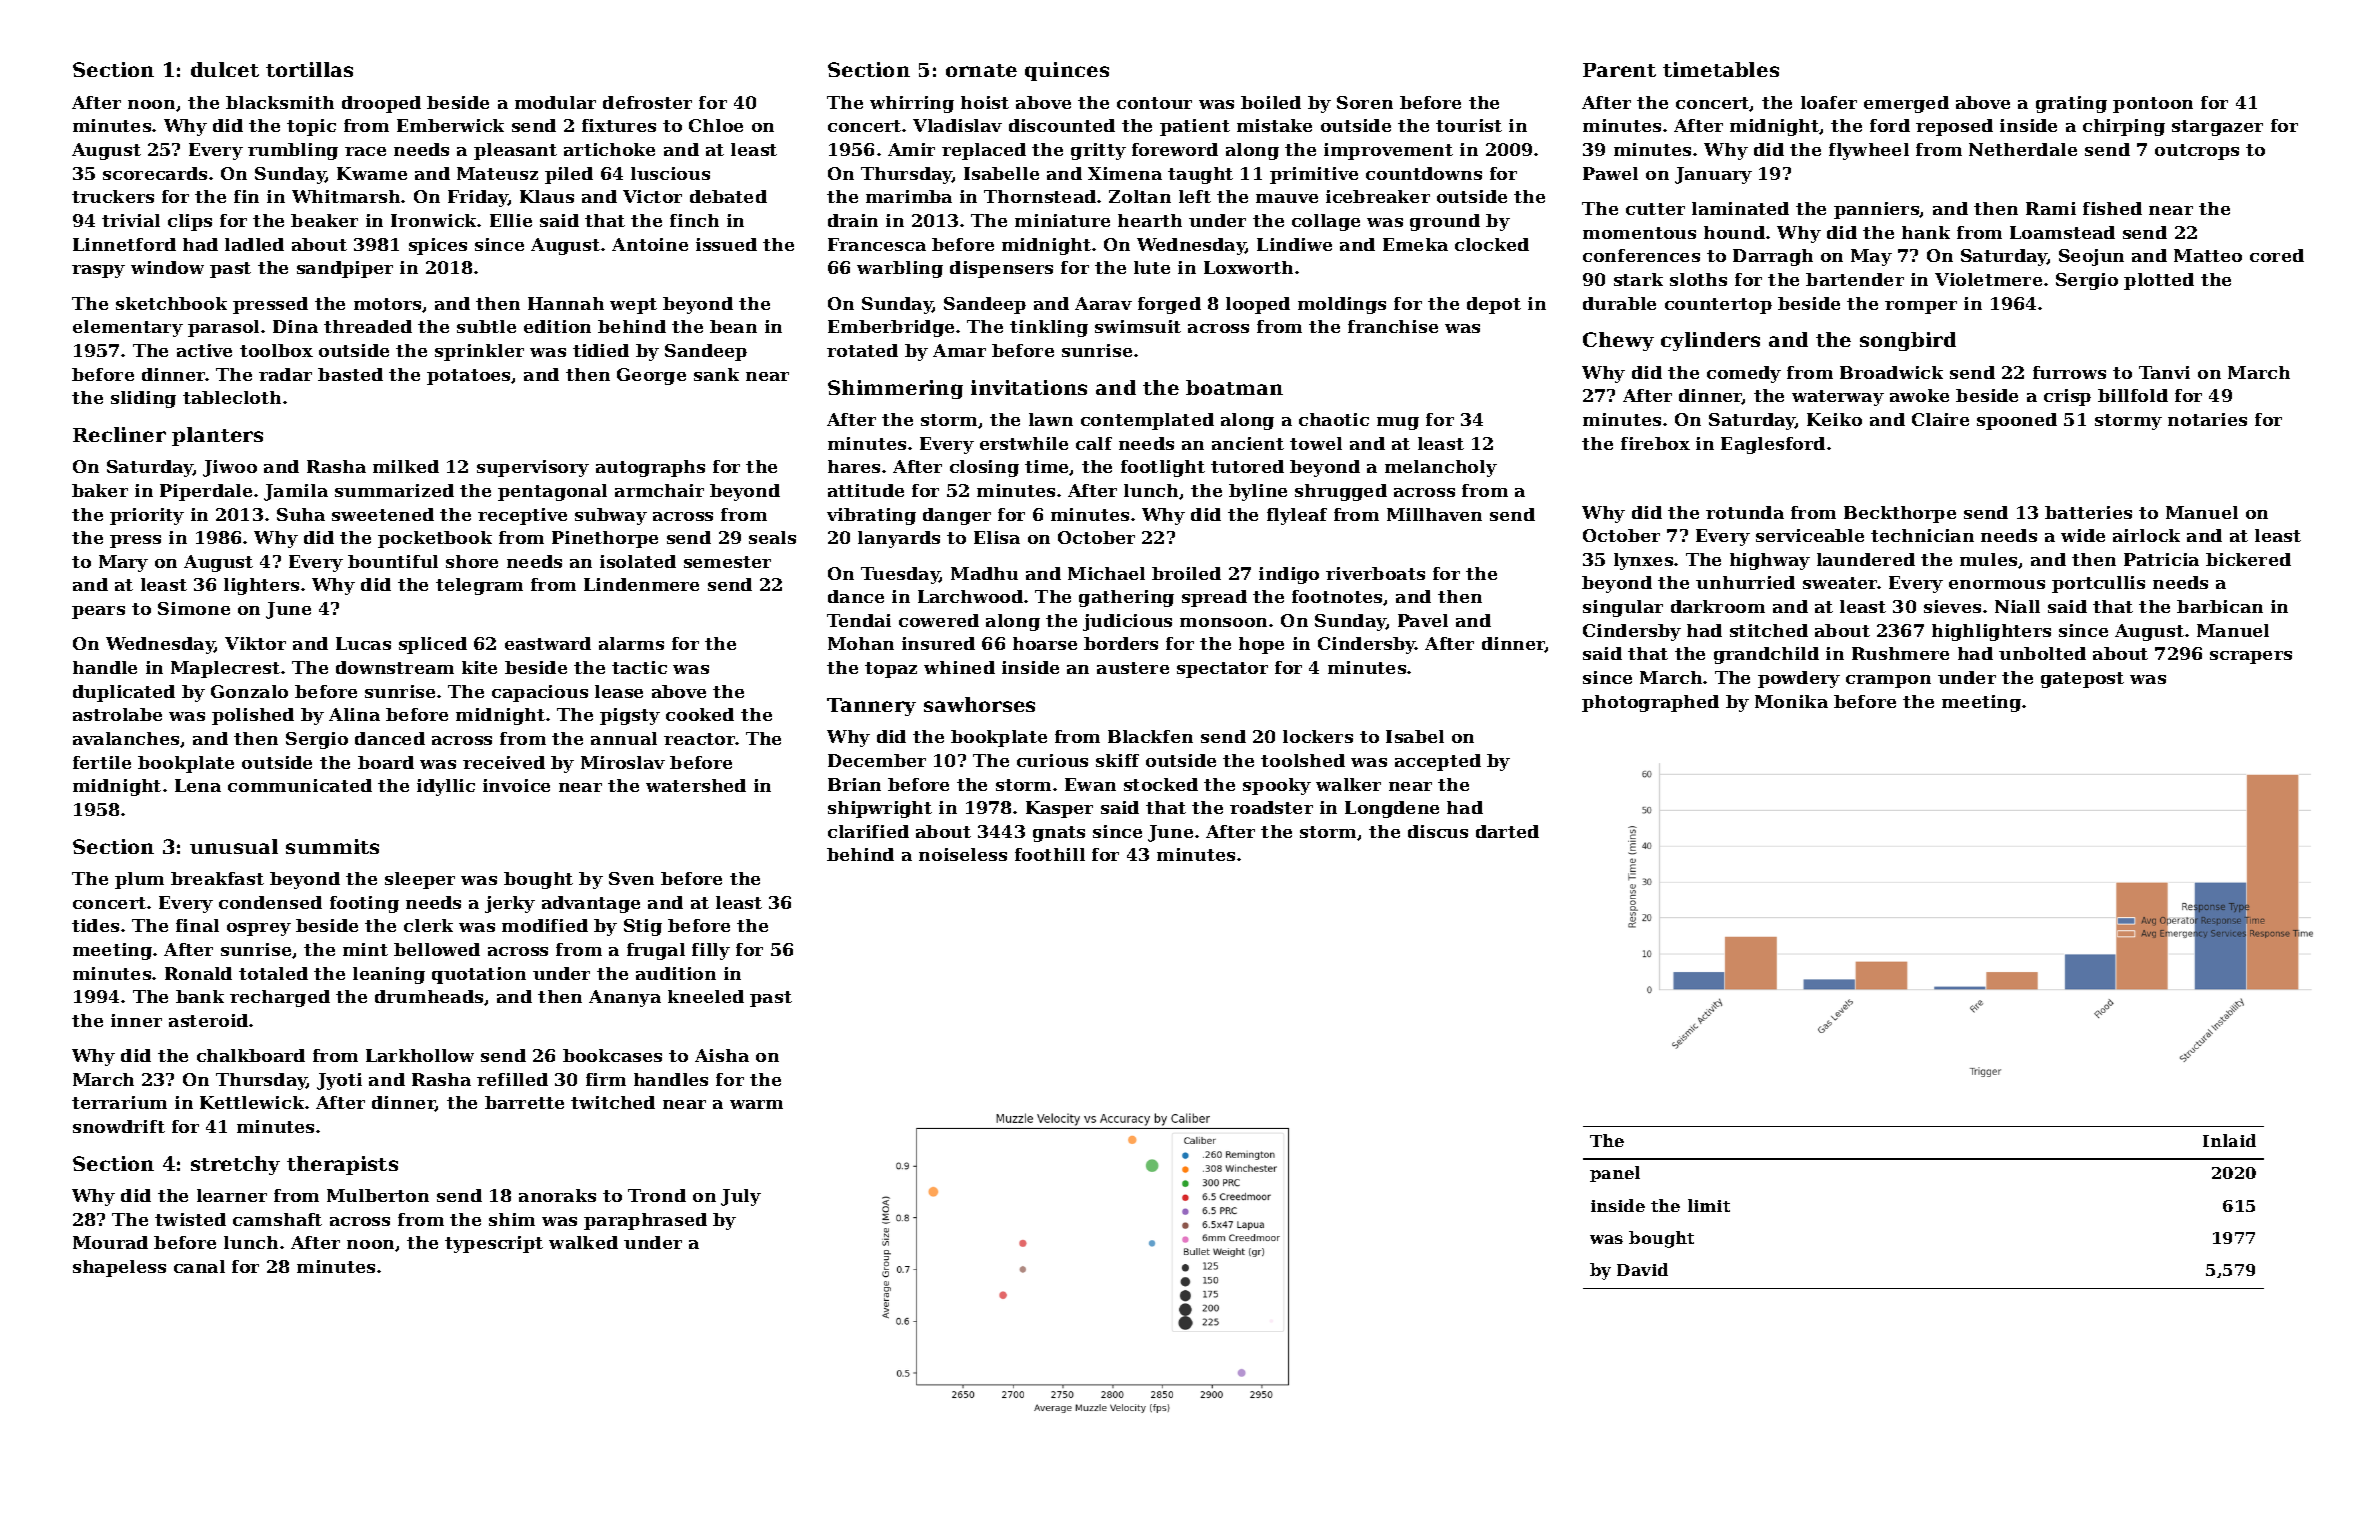 This document has width=2380, height=1540. Describe the element at coordinates (1642, 1269) in the document. I see `David` at that location.
